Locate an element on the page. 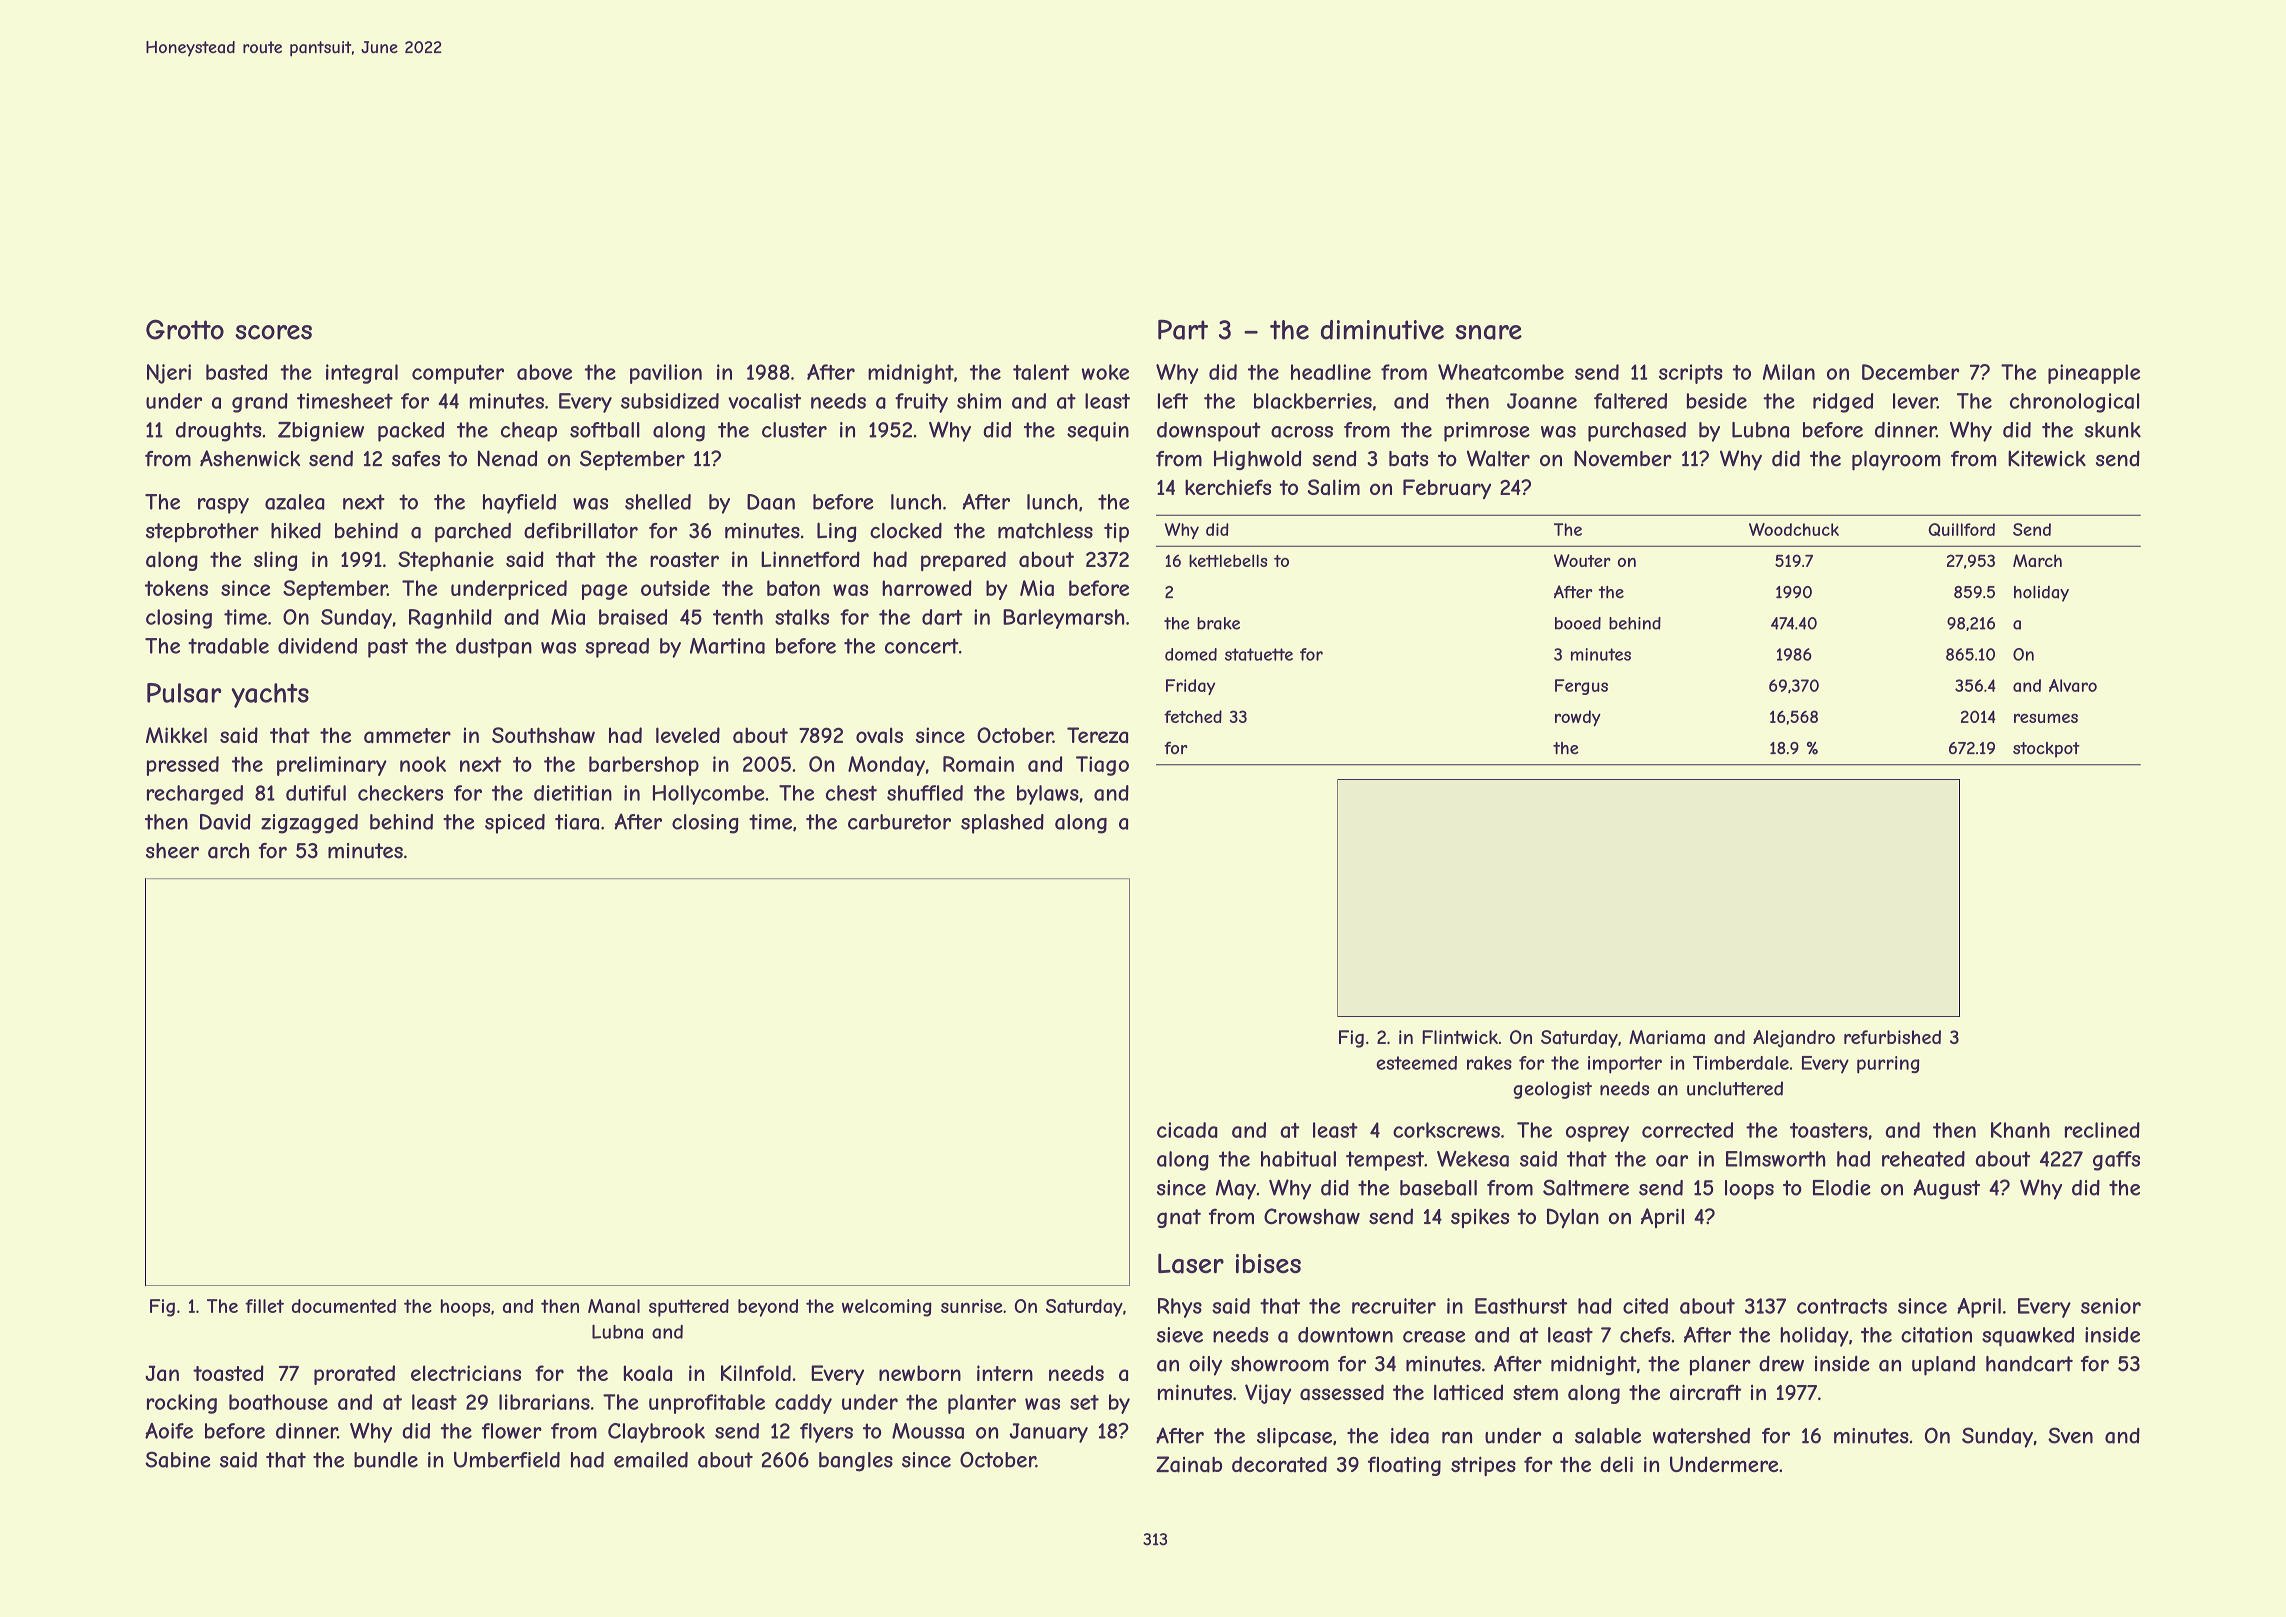  yachts is located at coordinates (270, 695).
